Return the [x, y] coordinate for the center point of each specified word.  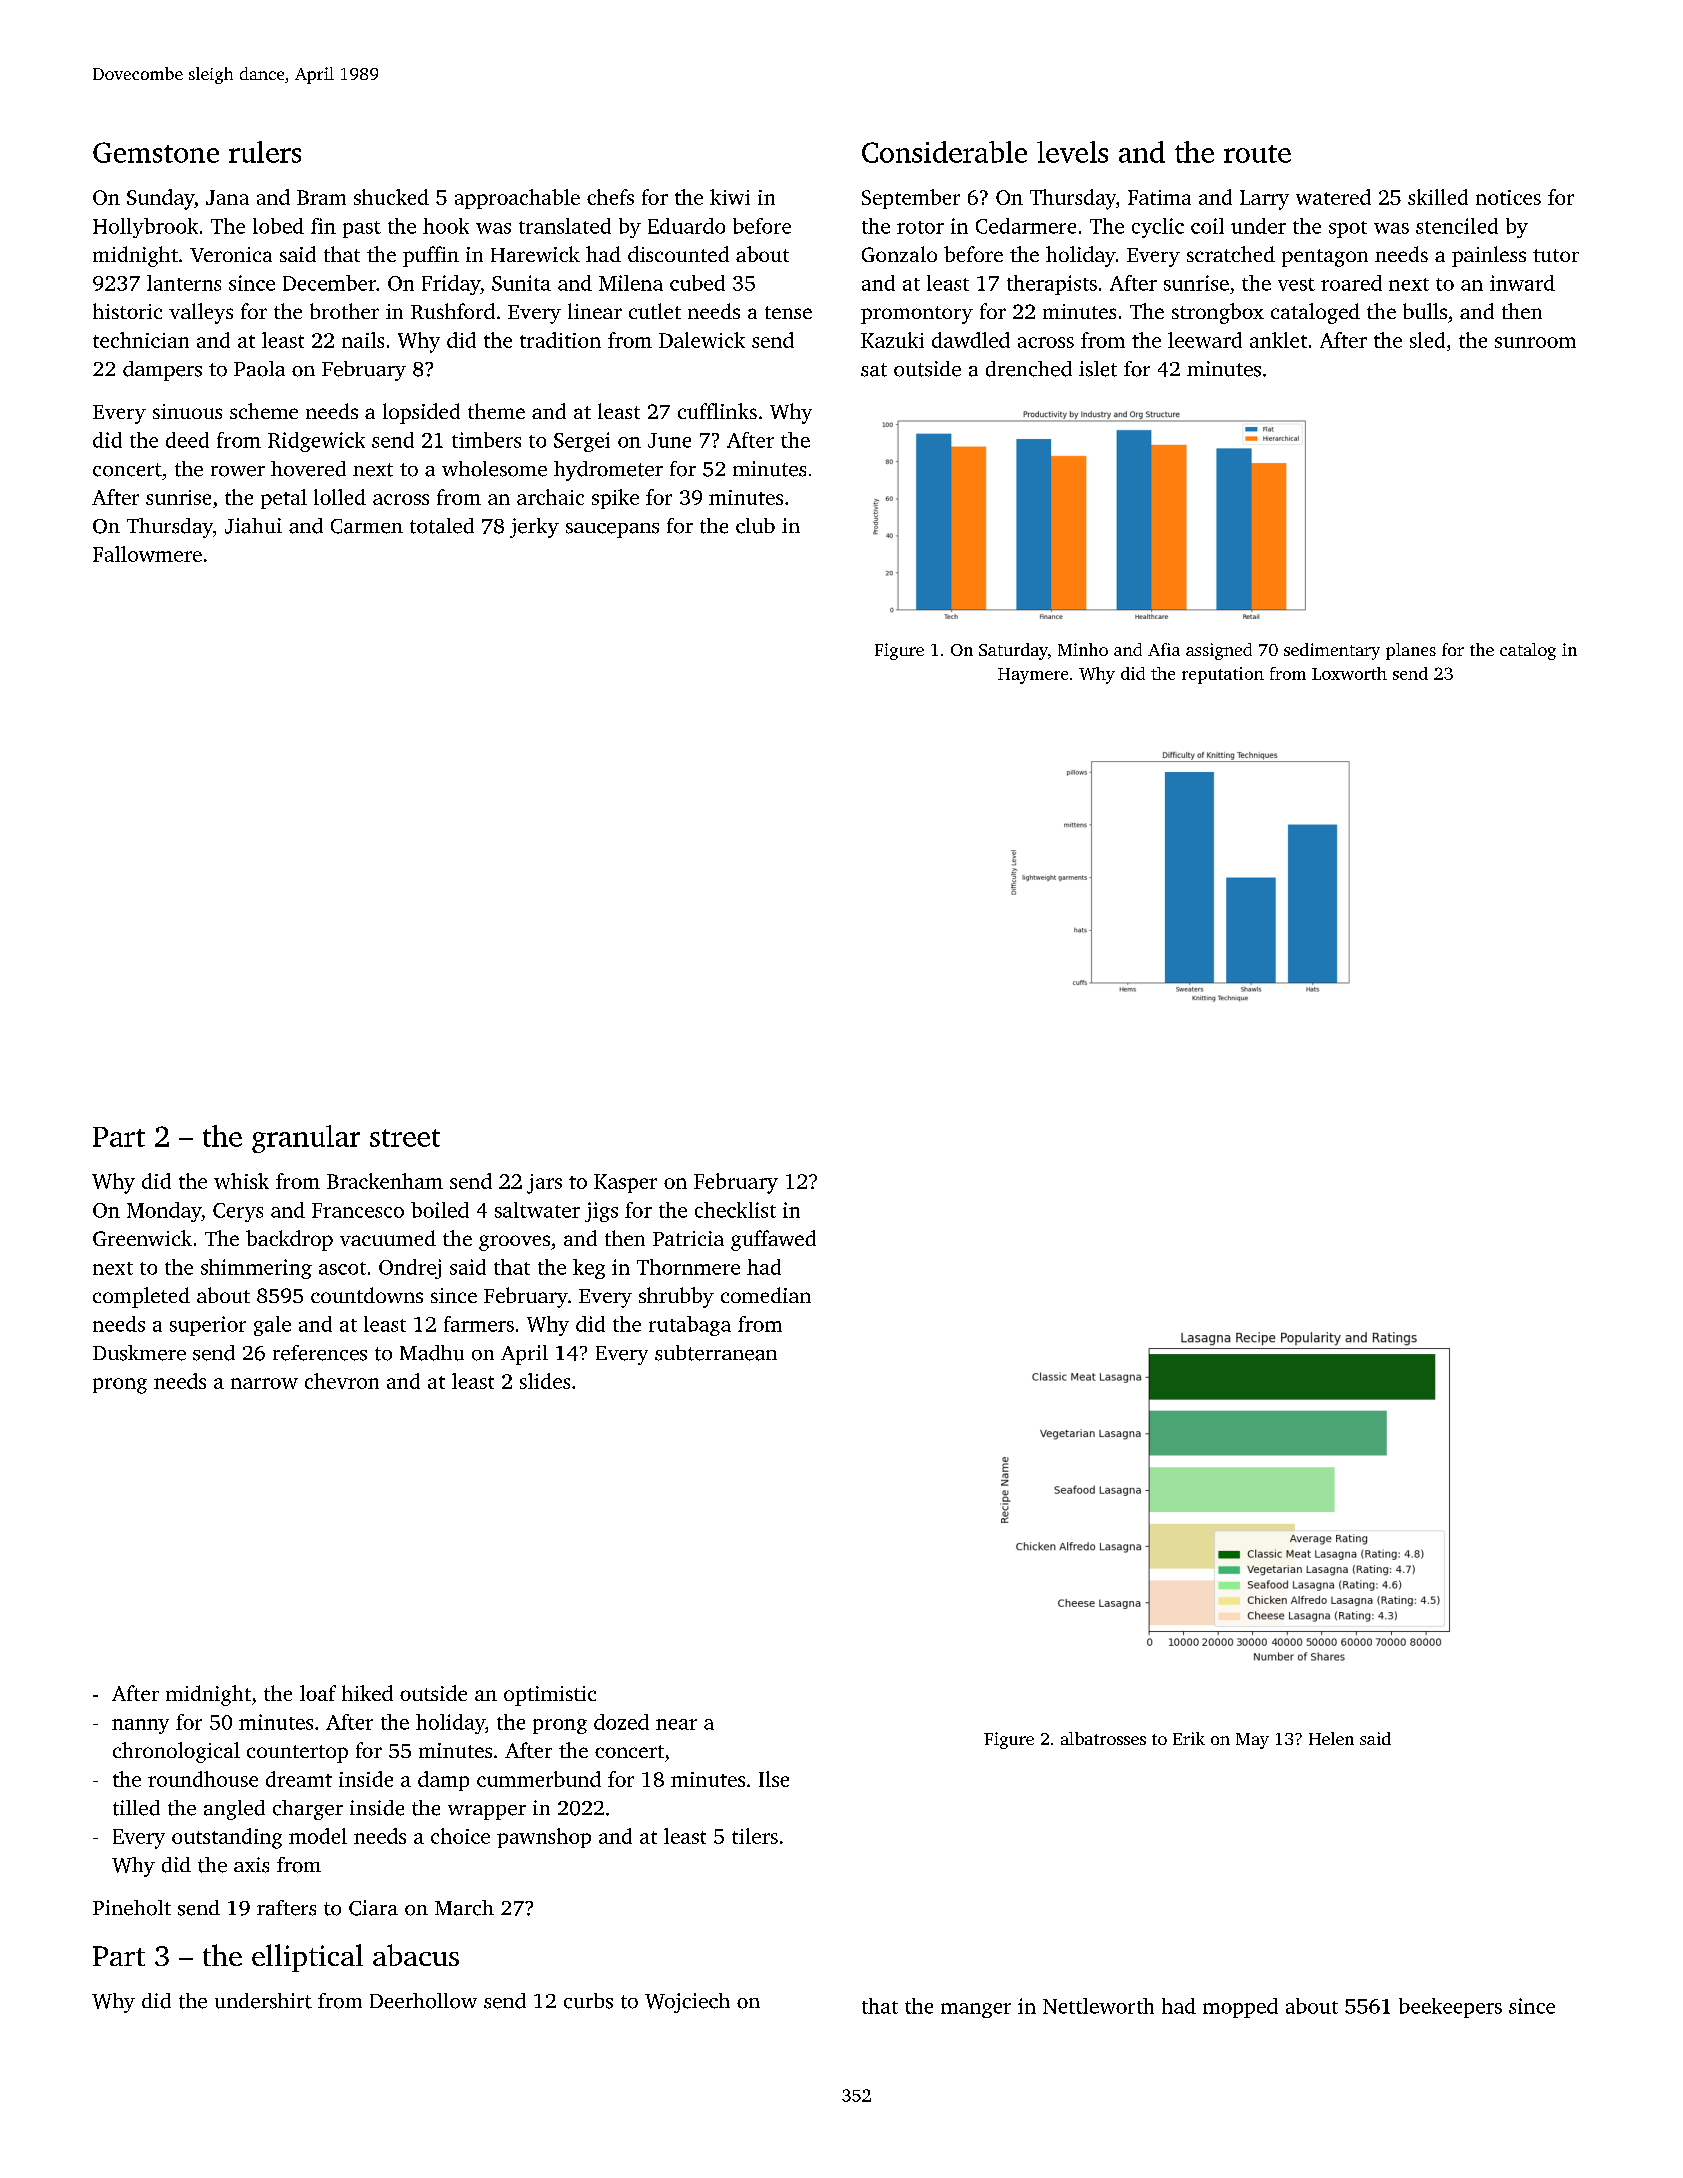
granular [306, 1139]
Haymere [1033, 676]
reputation [1223, 675]
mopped [1240, 2008]
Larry [1264, 200]
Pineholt [132, 1908]
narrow [264, 1383]
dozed [621, 1722]
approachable [517, 199]
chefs [610, 197]
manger [976, 2010]
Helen [1331, 1738]
